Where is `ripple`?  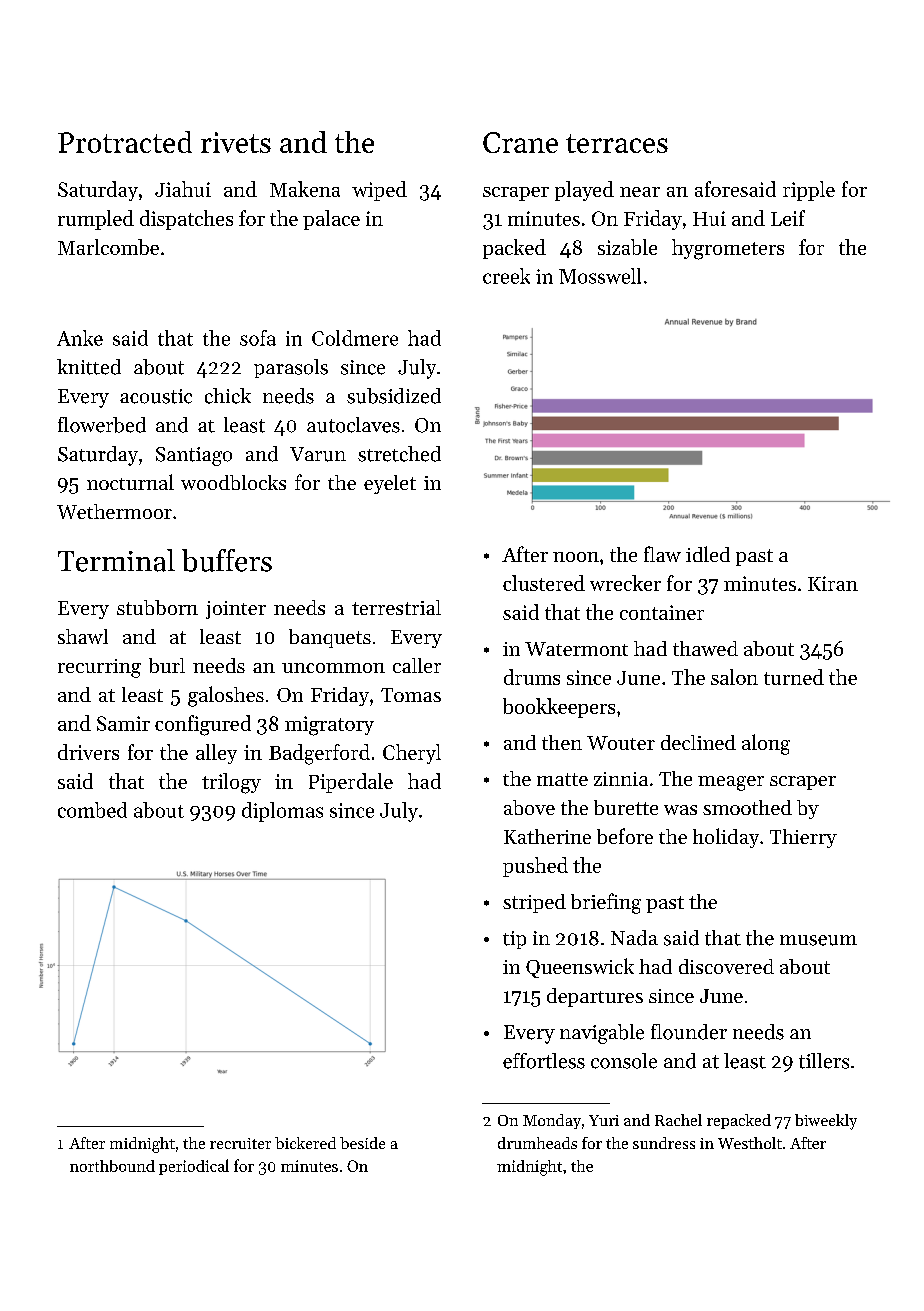
ripple is located at coordinates (809, 191).
